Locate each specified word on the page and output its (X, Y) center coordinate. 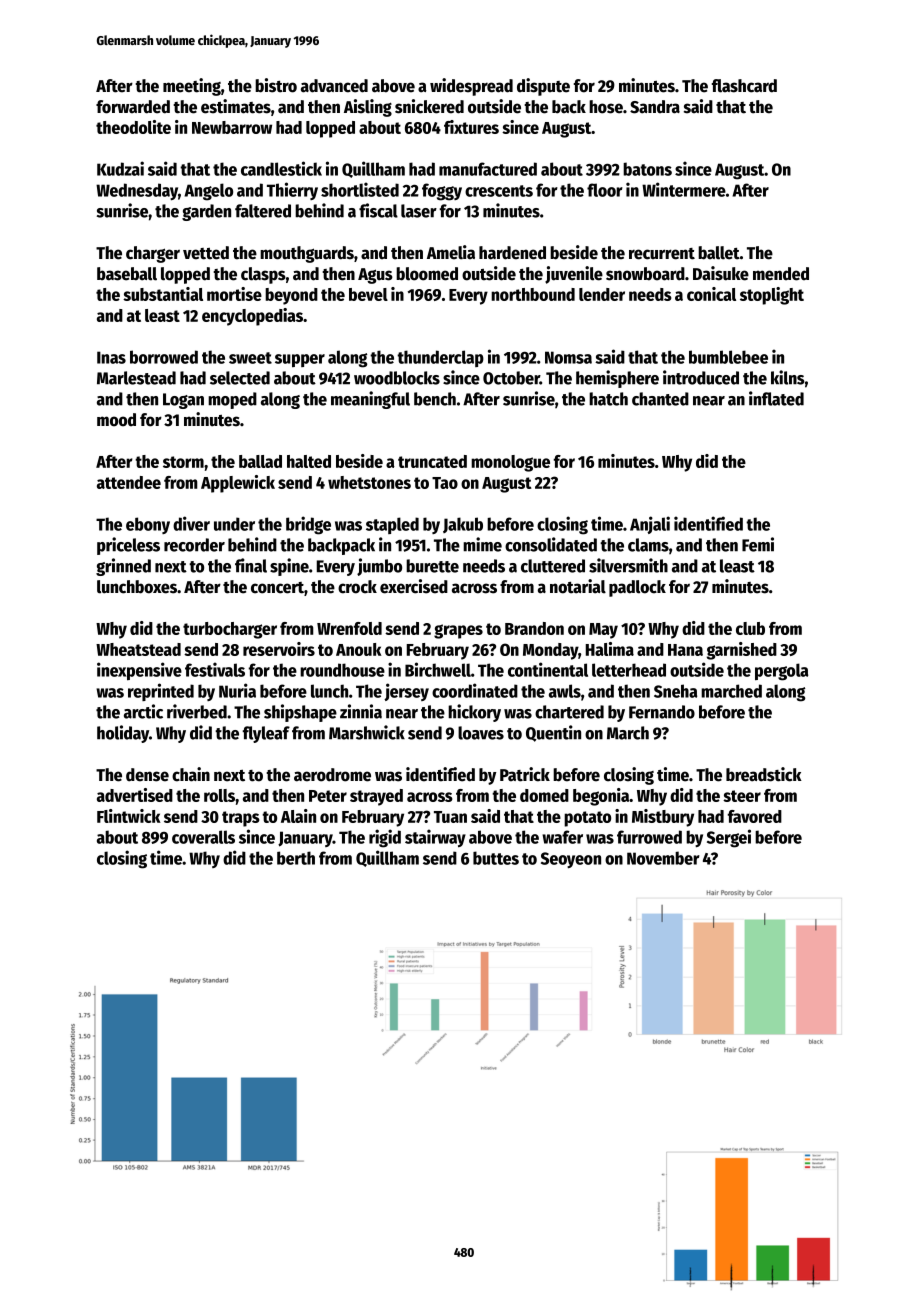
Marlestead (136, 378)
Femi (758, 544)
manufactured (488, 169)
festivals (215, 669)
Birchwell (438, 669)
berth (296, 858)
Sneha (675, 691)
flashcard (744, 86)
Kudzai (120, 168)
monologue (510, 463)
